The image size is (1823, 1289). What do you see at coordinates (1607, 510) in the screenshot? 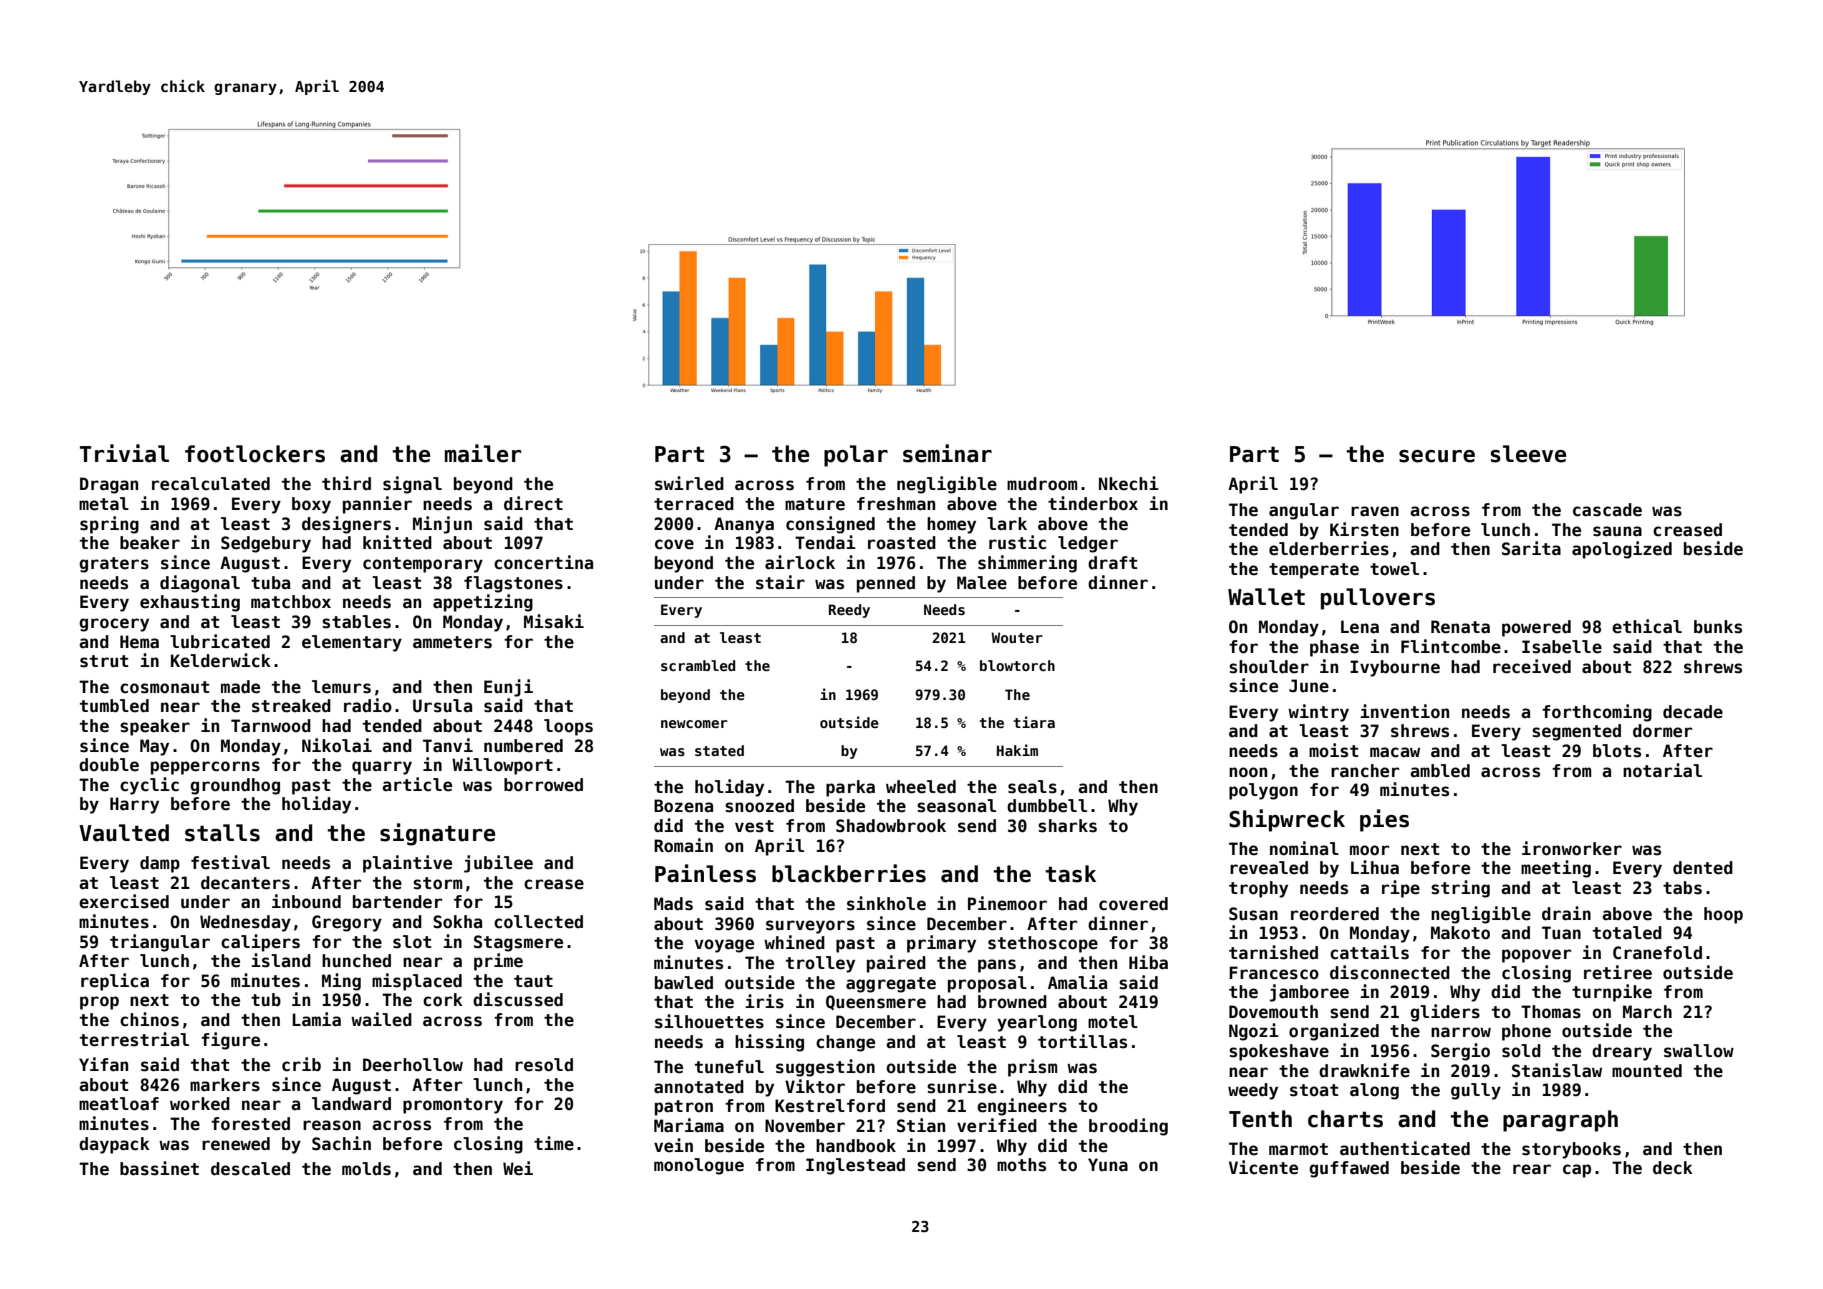
I see `cascade` at bounding box center [1607, 510].
